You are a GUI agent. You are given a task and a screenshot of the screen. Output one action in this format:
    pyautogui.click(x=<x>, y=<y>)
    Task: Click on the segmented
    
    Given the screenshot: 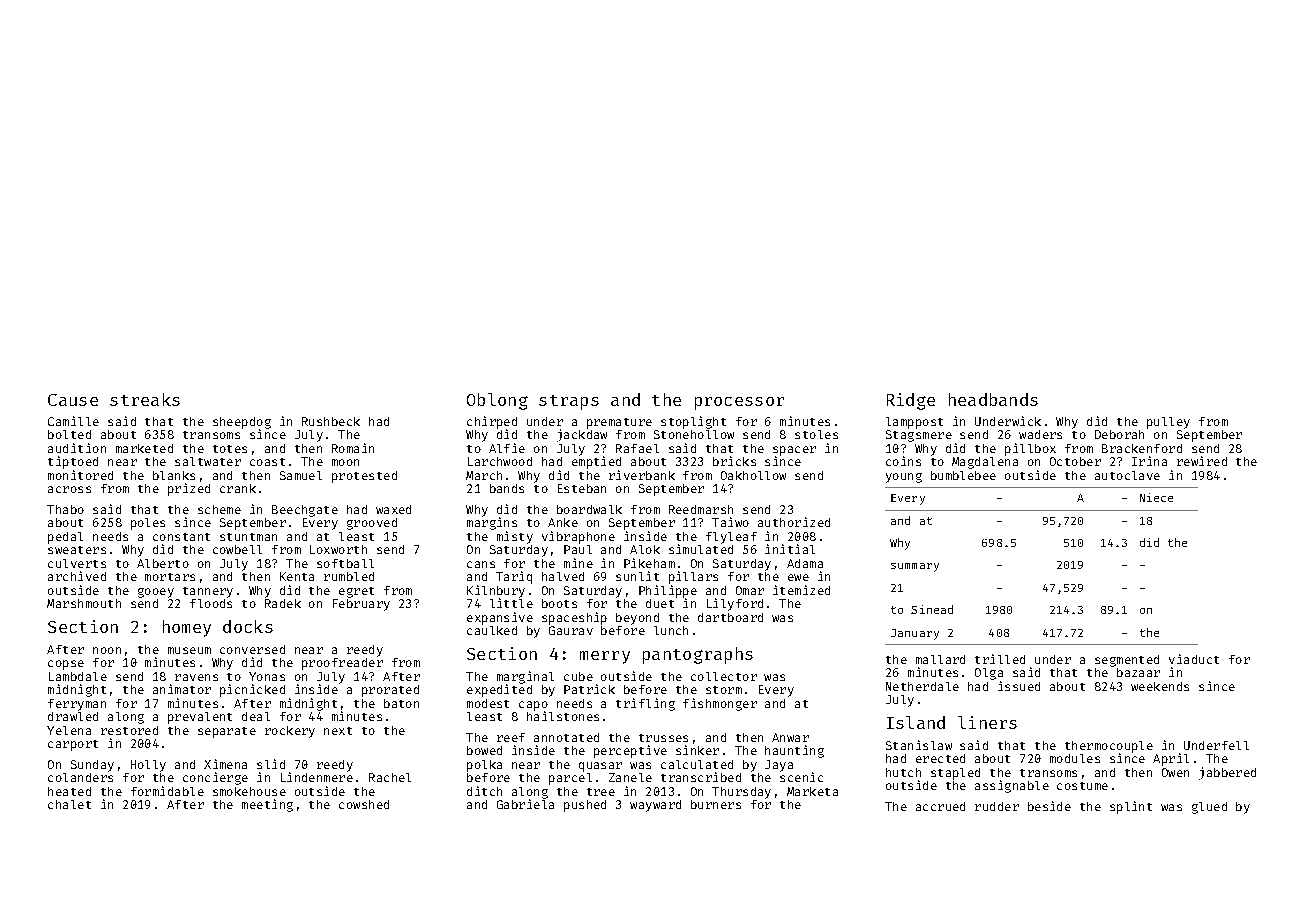 What is the action you would take?
    pyautogui.click(x=1127, y=661)
